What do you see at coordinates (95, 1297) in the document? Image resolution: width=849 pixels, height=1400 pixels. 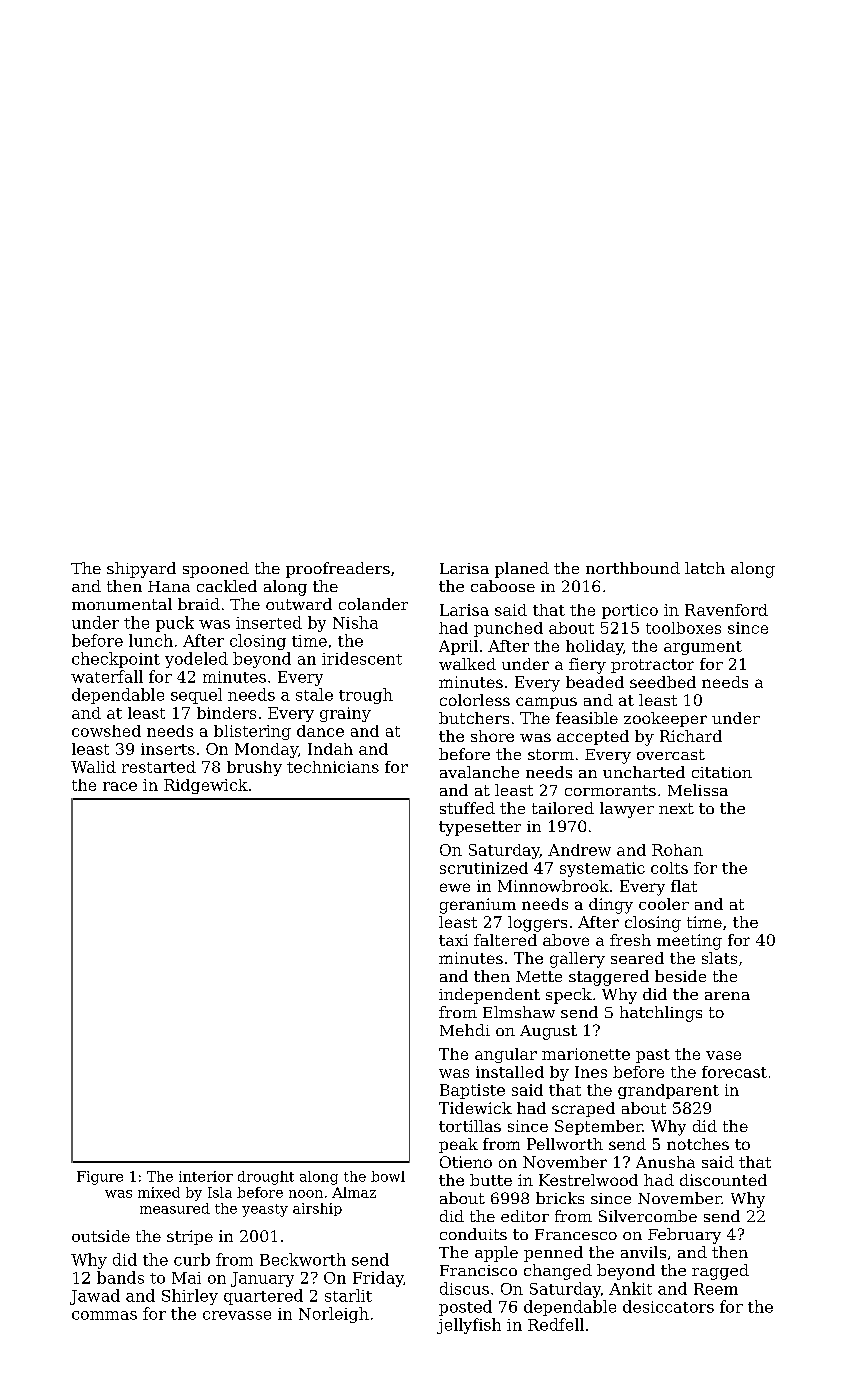 I see `Jawad` at bounding box center [95, 1297].
